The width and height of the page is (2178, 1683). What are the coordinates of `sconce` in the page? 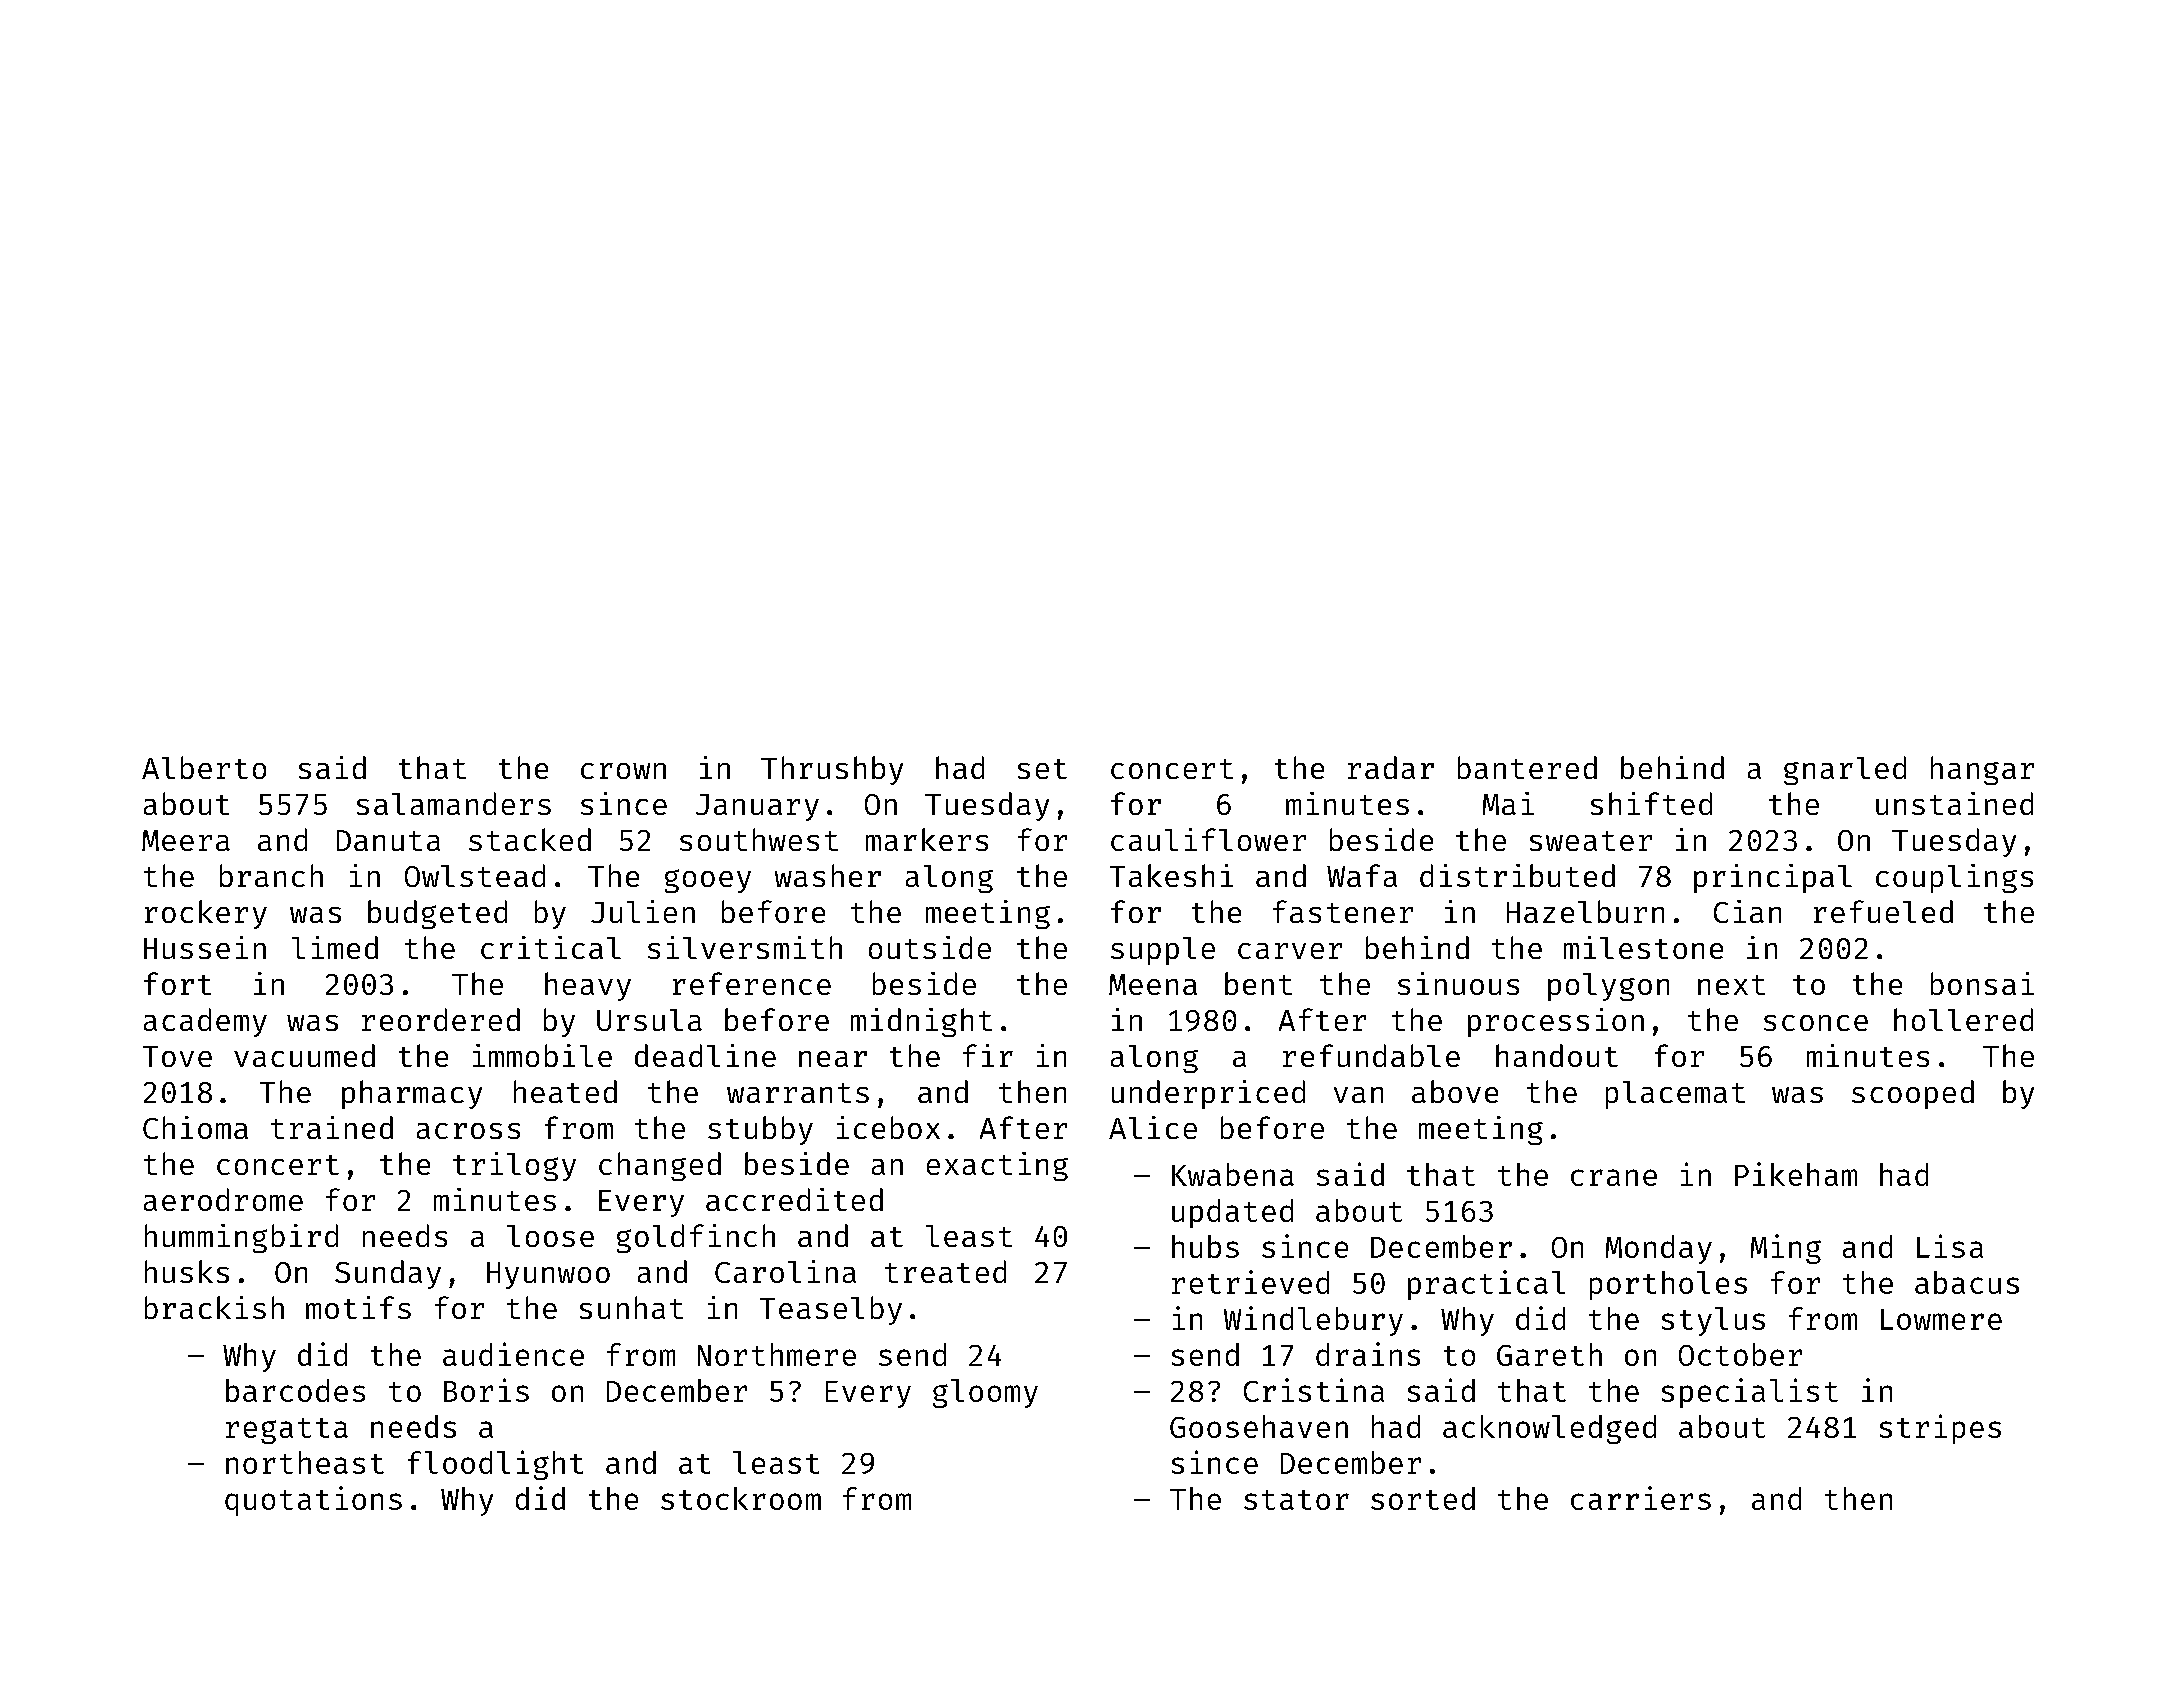 It's located at (1816, 1023).
